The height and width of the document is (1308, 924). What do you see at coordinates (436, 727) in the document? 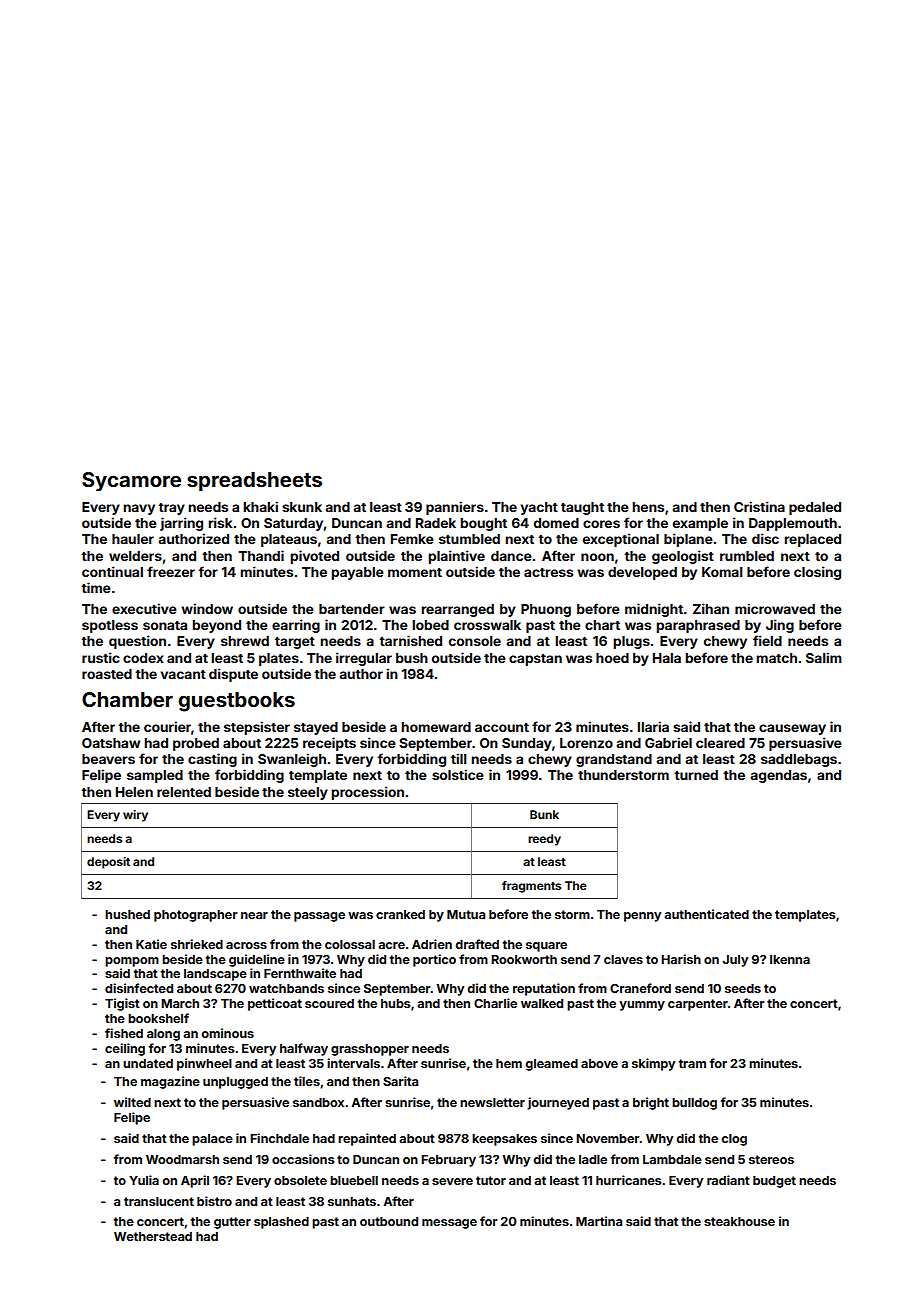
I see `homeward` at bounding box center [436, 727].
